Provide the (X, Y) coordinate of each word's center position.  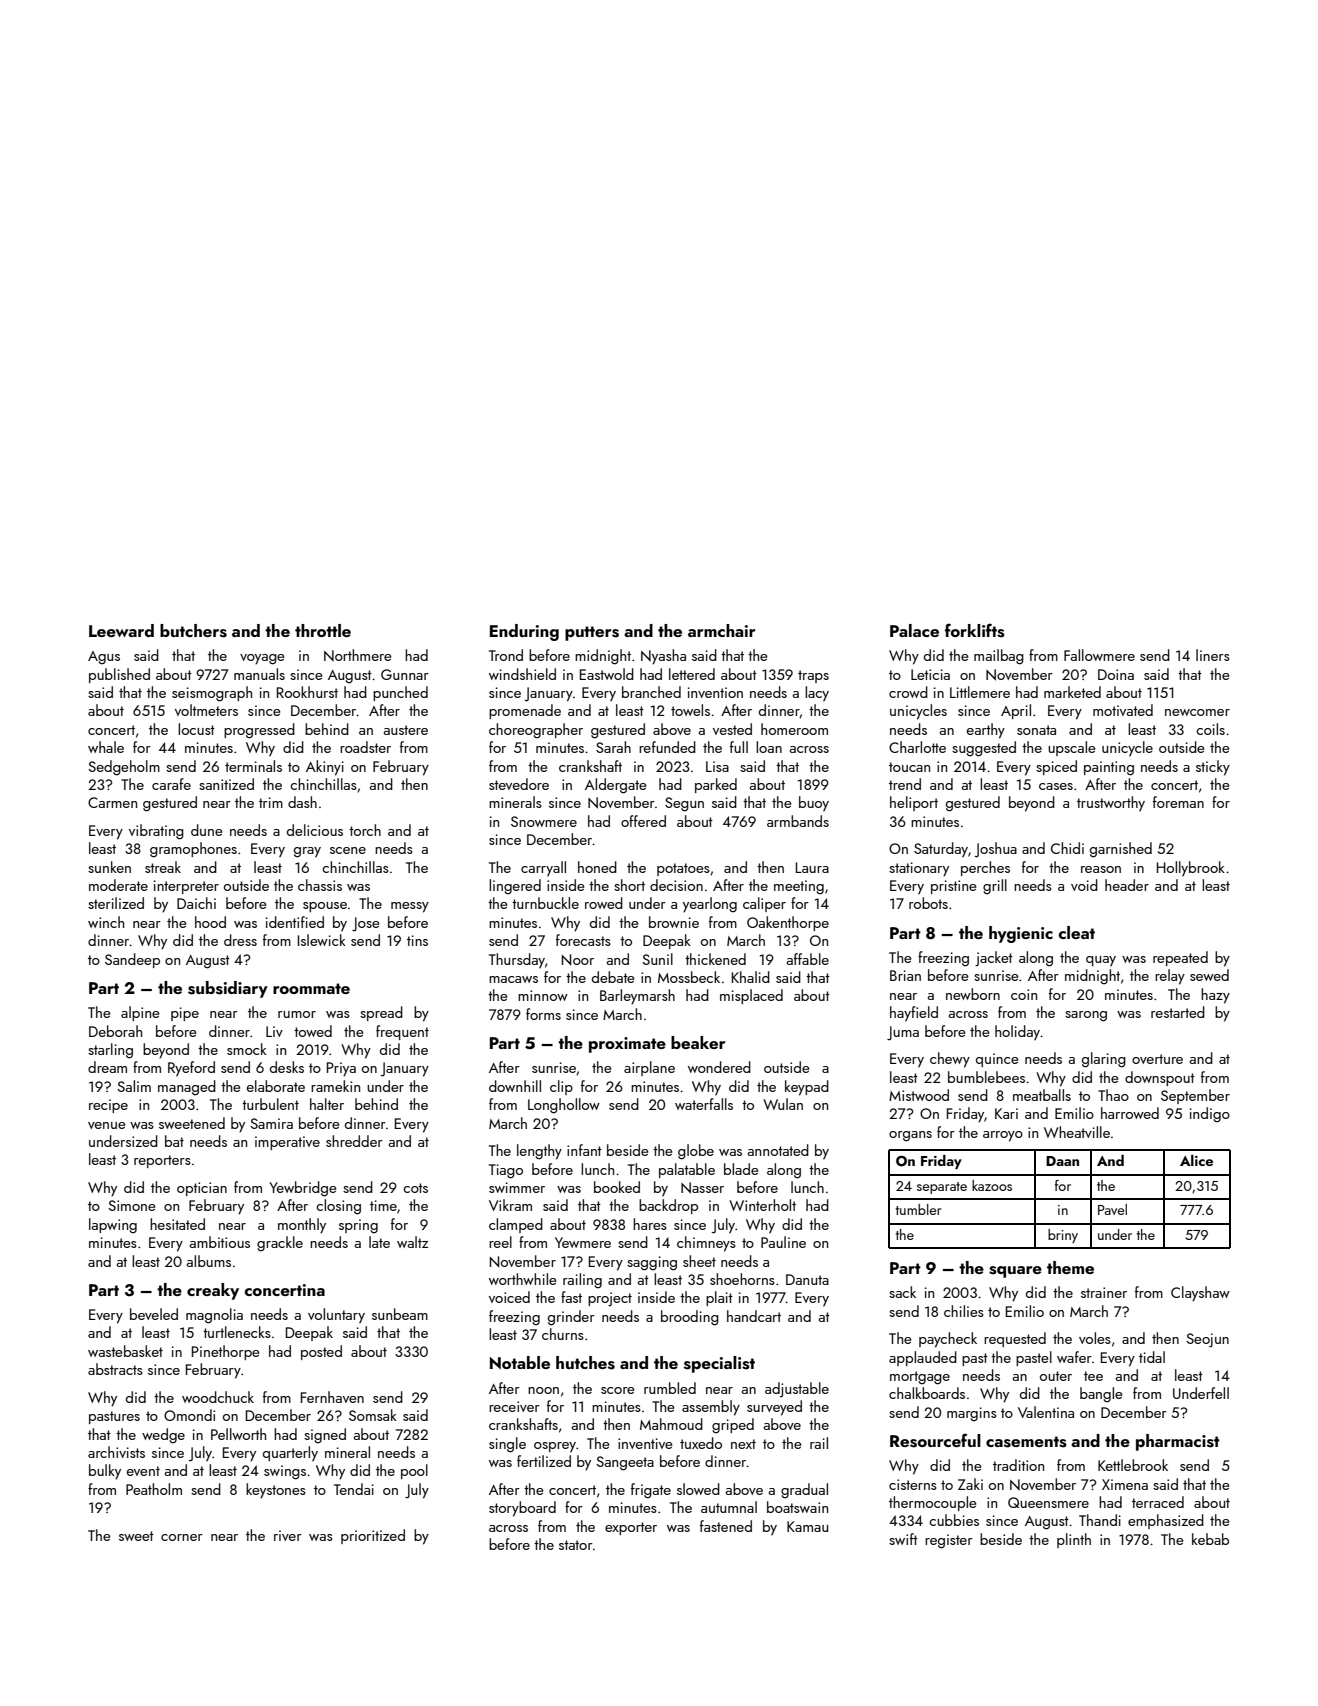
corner (182, 1537)
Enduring (524, 632)
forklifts (975, 630)
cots (415, 1188)
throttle (323, 630)
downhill (515, 1086)
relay (1170, 977)
